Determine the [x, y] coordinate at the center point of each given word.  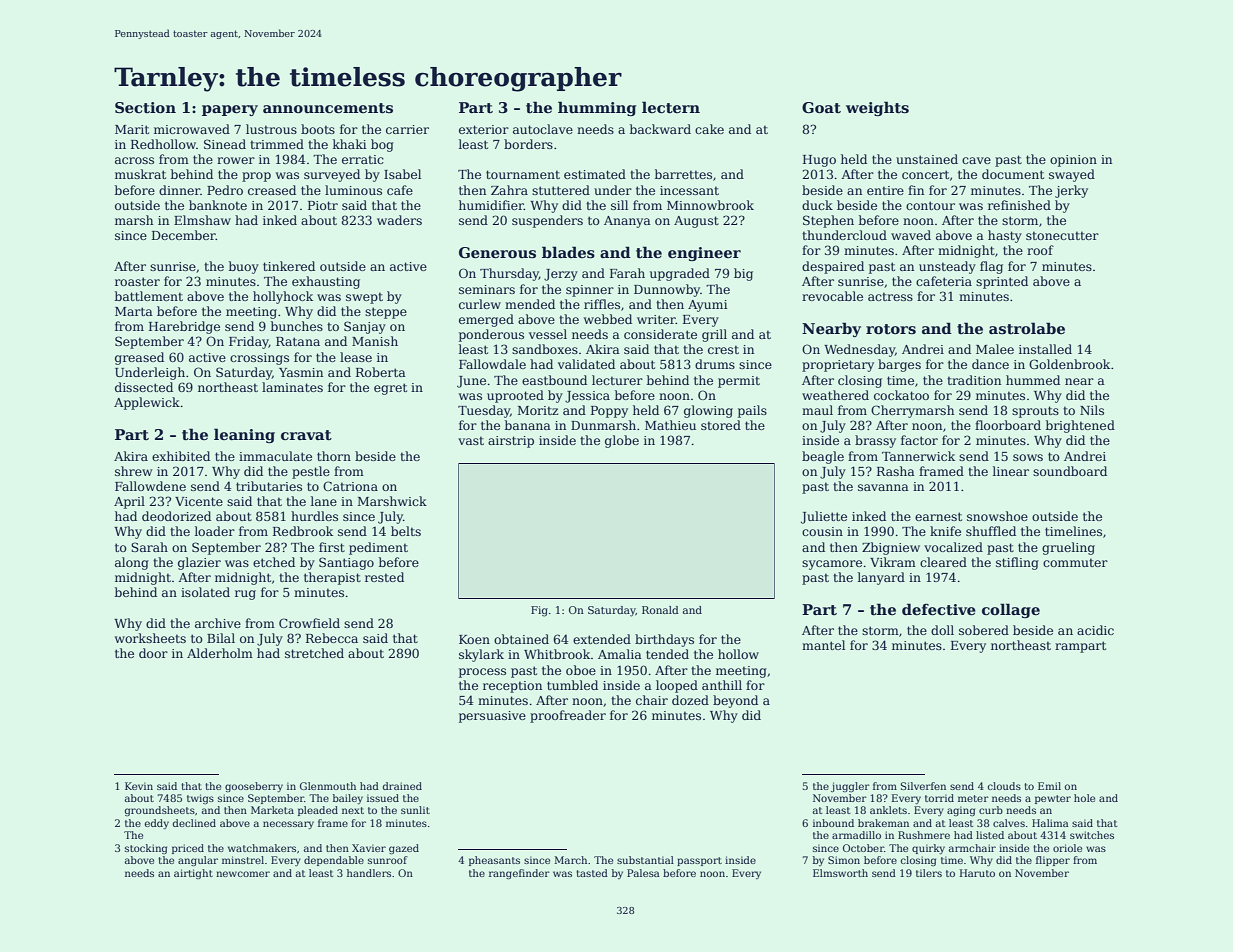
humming [597, 108]
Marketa [272, 810]
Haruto [977, 873]
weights [877, 108]
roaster [137, 281]
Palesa [643, 873]
